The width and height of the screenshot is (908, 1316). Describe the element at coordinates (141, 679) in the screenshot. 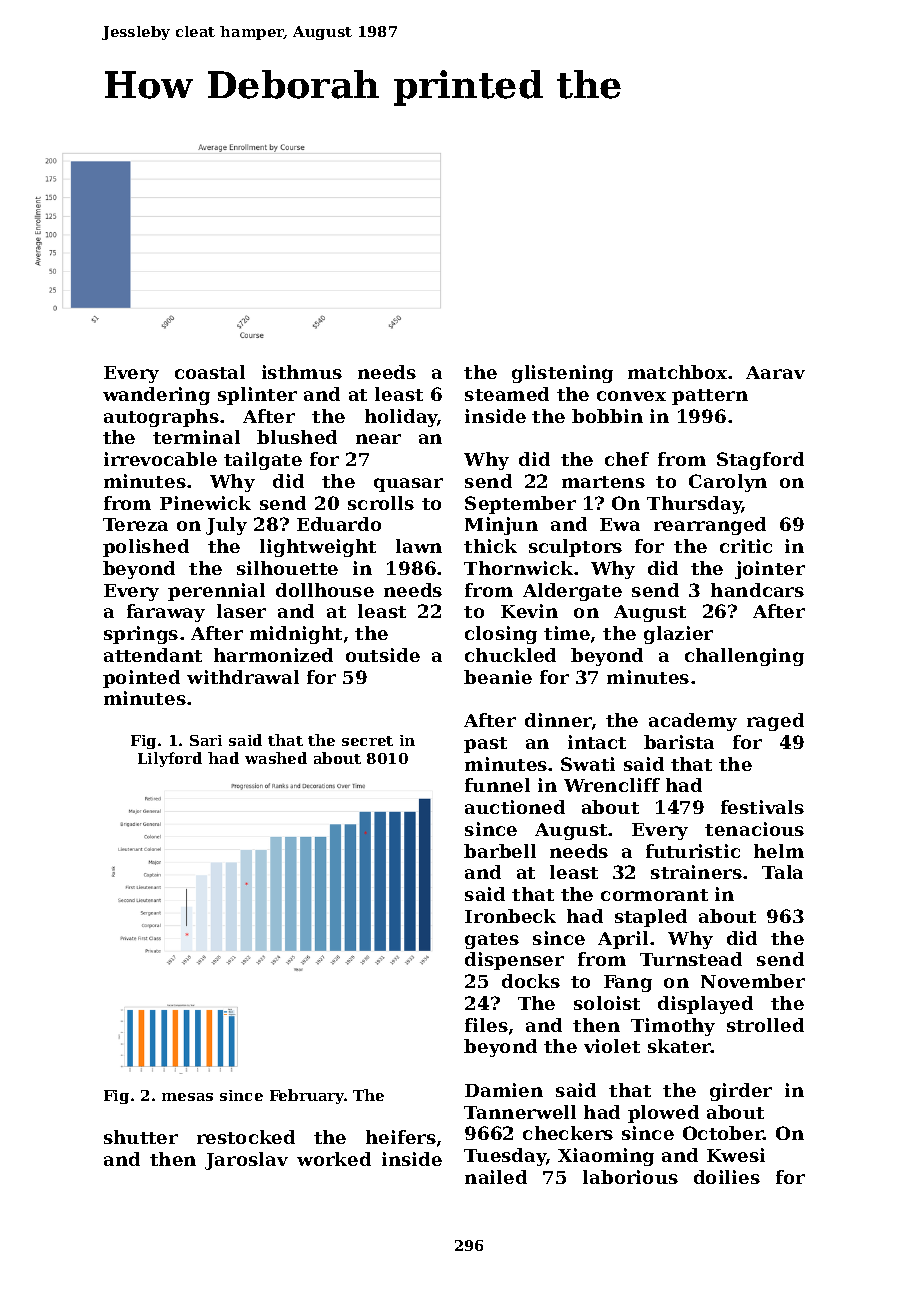

I see `pointed` at that location.
